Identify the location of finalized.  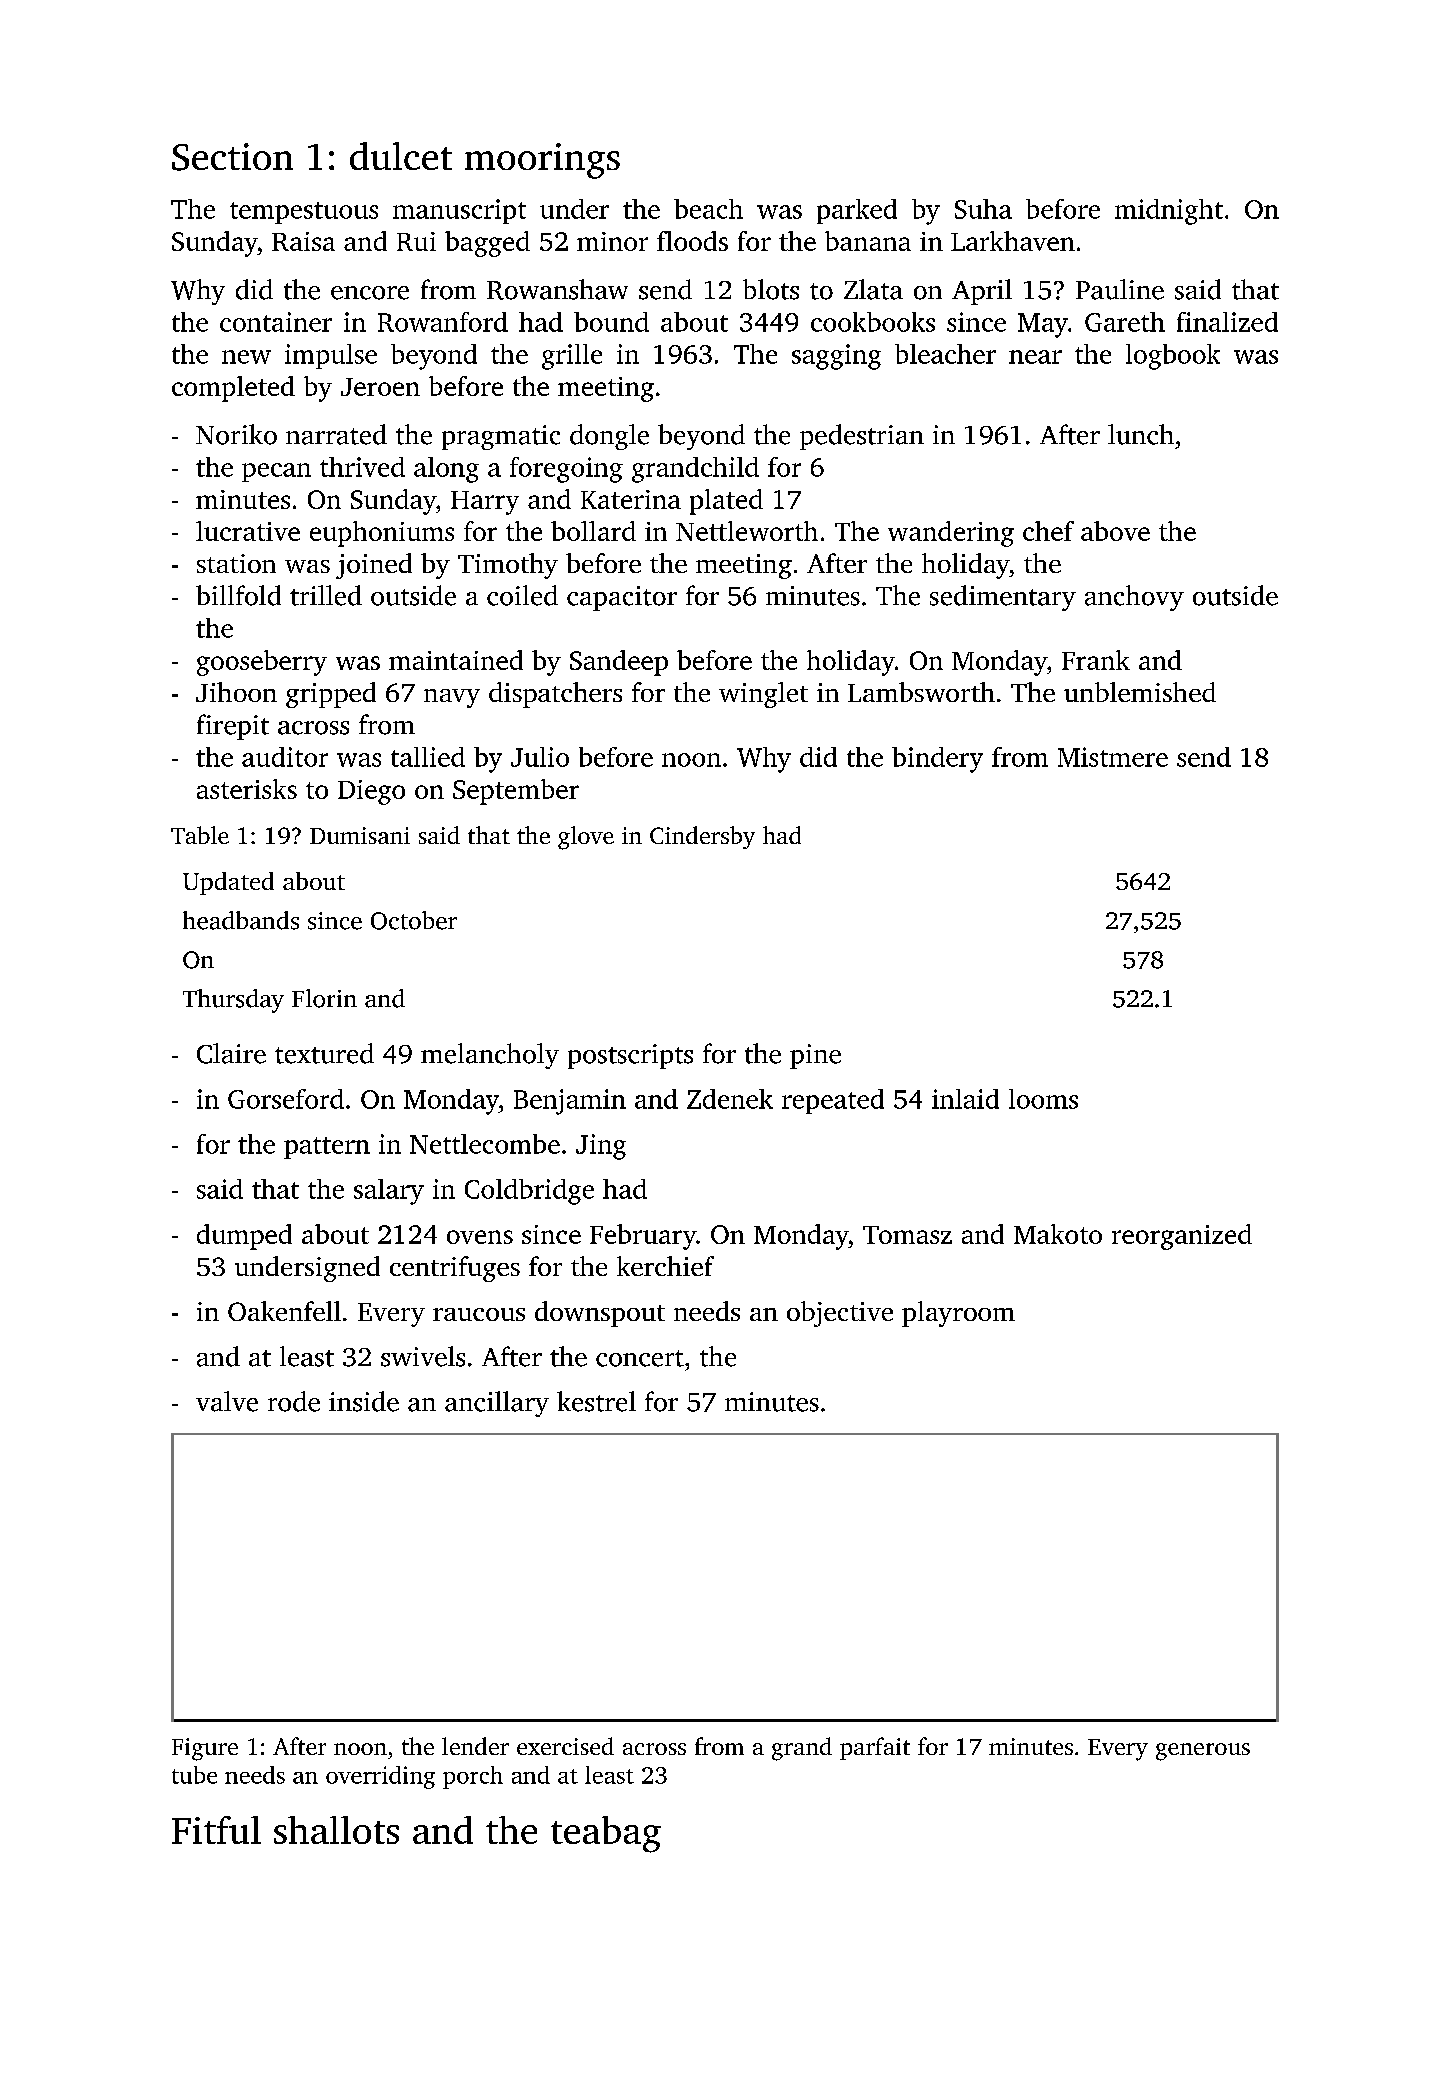
(1227, 322).
